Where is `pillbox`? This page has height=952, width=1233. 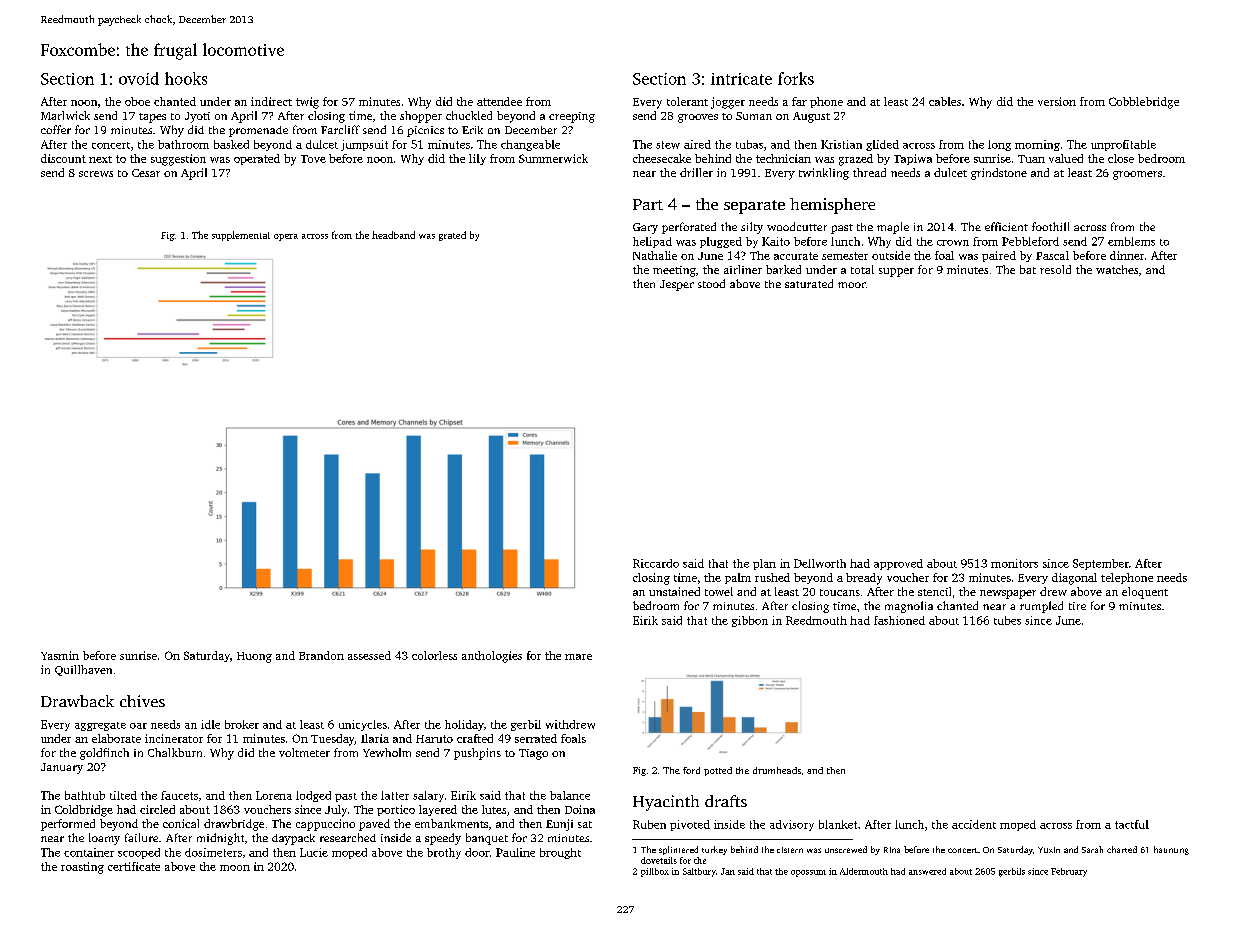
pillbox is located at coordinates (655, 872).
